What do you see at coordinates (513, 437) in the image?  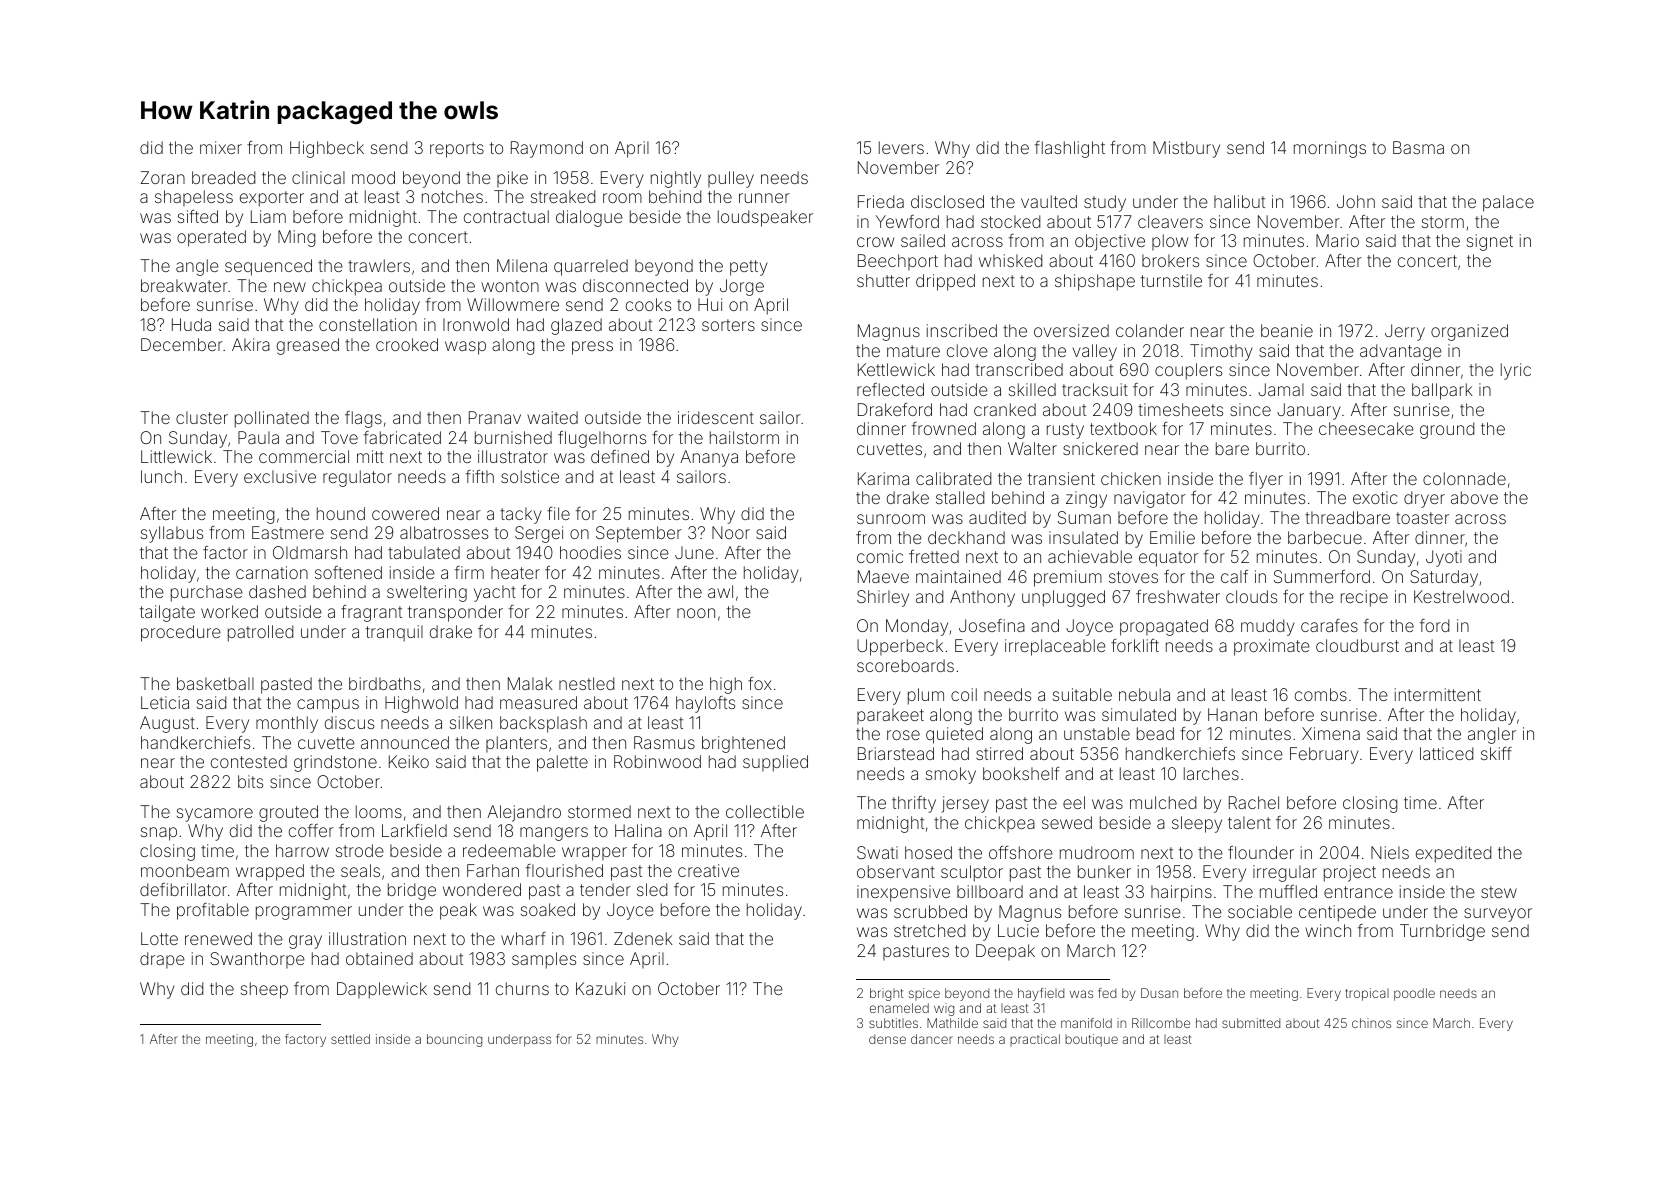 I see `burnished` at bounding box center [513, 437].
